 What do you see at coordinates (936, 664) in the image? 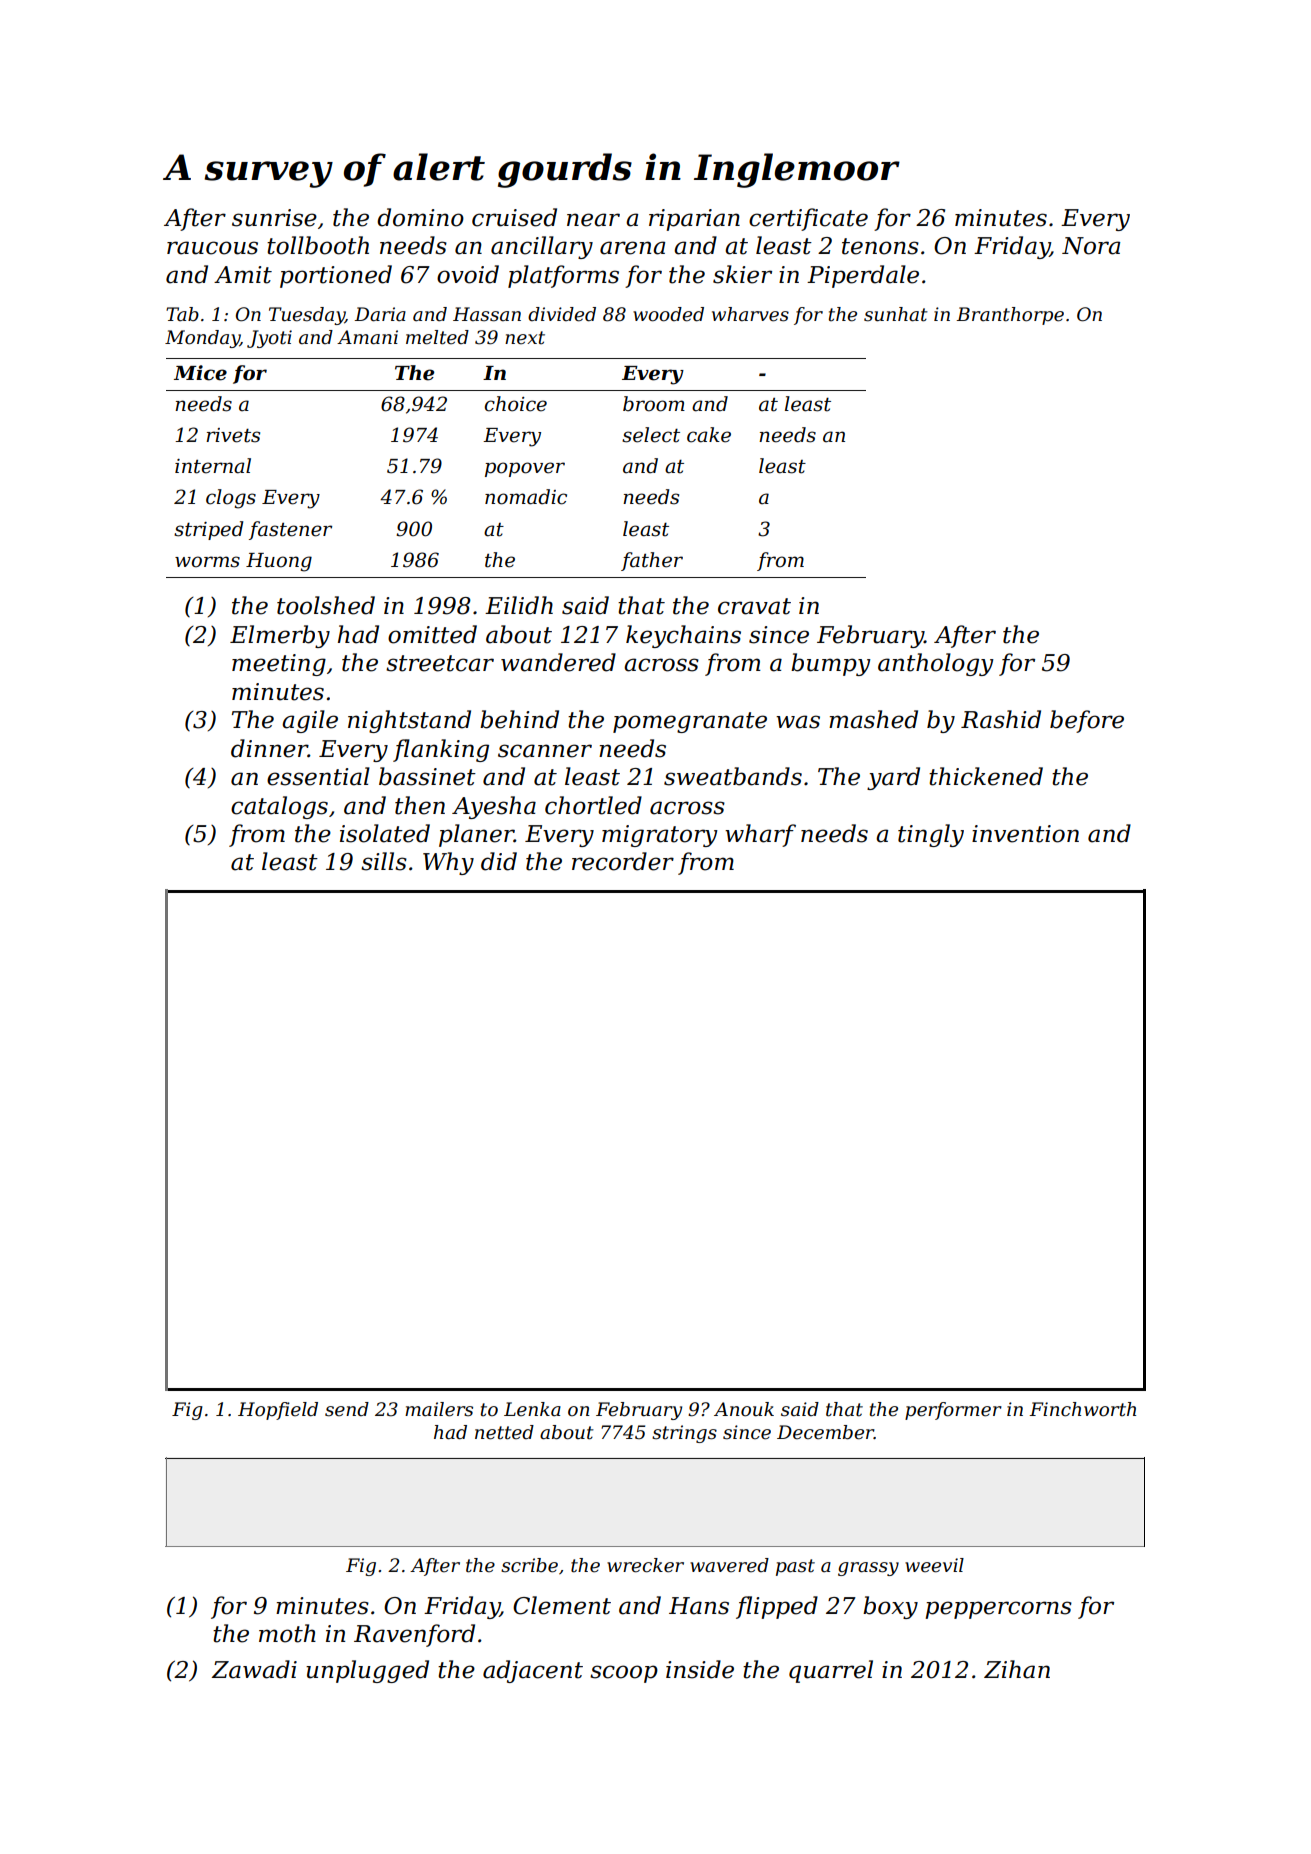
I see `anthology` at bounding box center [936, 664].
